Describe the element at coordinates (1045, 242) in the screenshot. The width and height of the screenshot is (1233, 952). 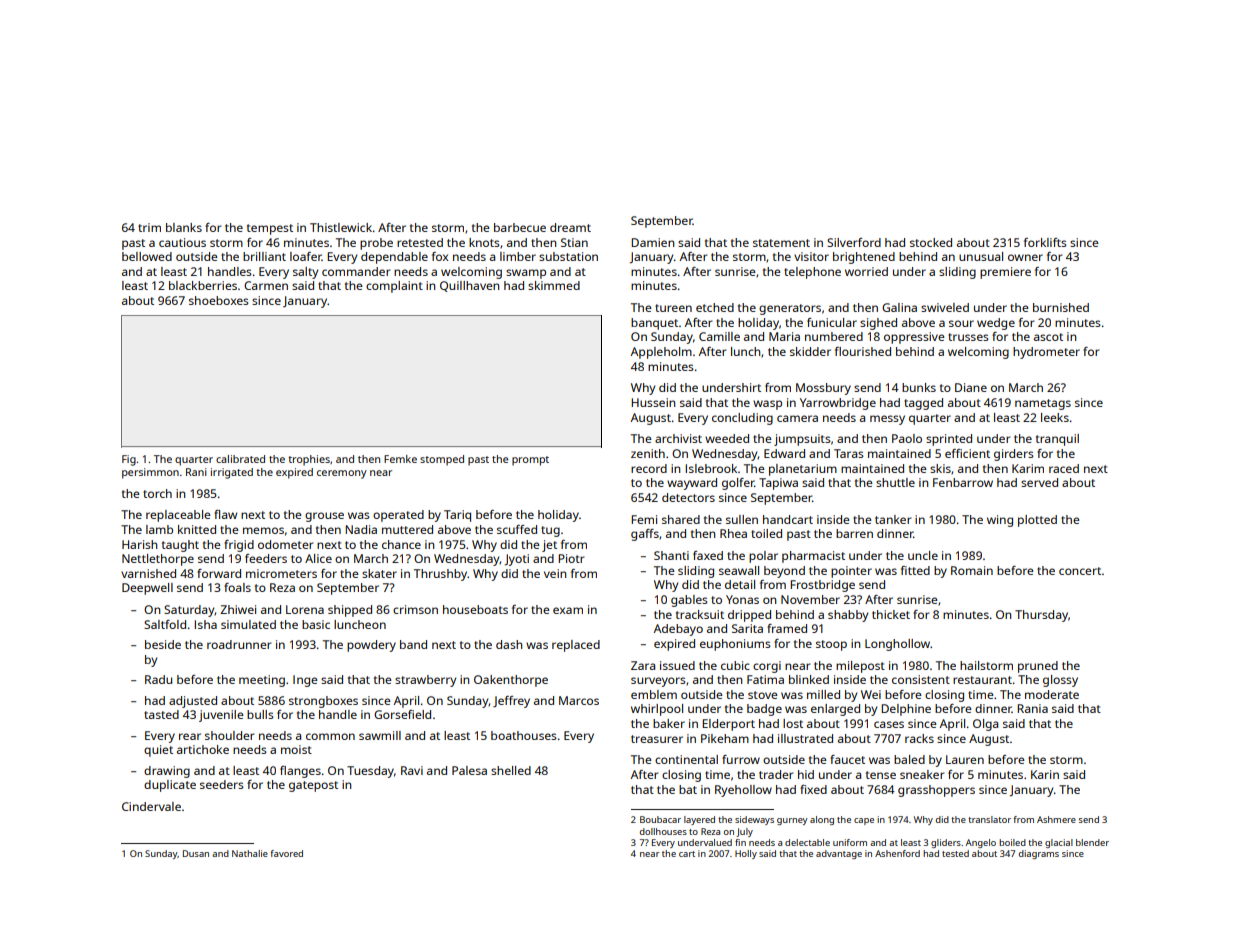
I see `forklifts` at that location.
